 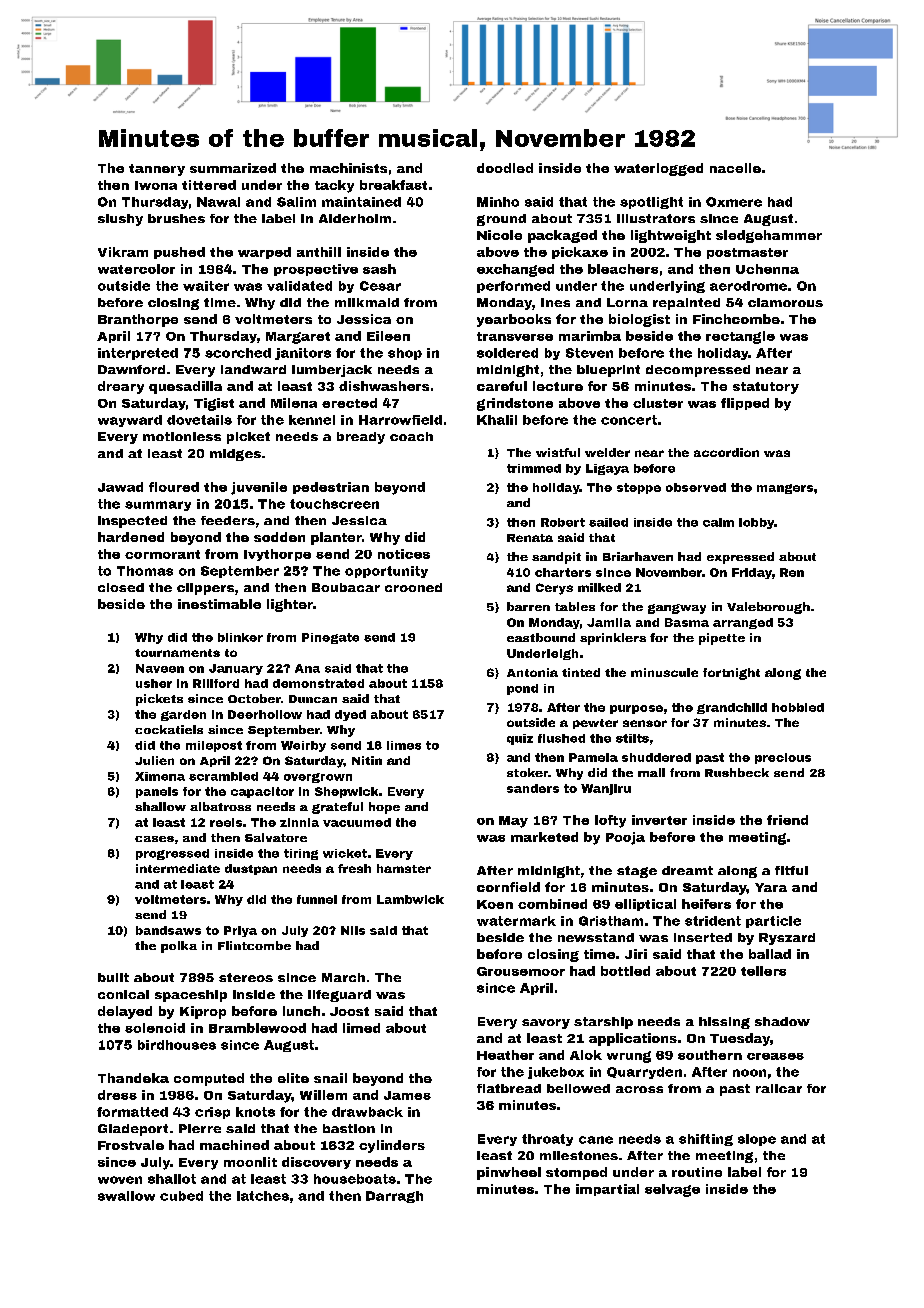 I want to click on latches, so click(x=263, y=1196).
